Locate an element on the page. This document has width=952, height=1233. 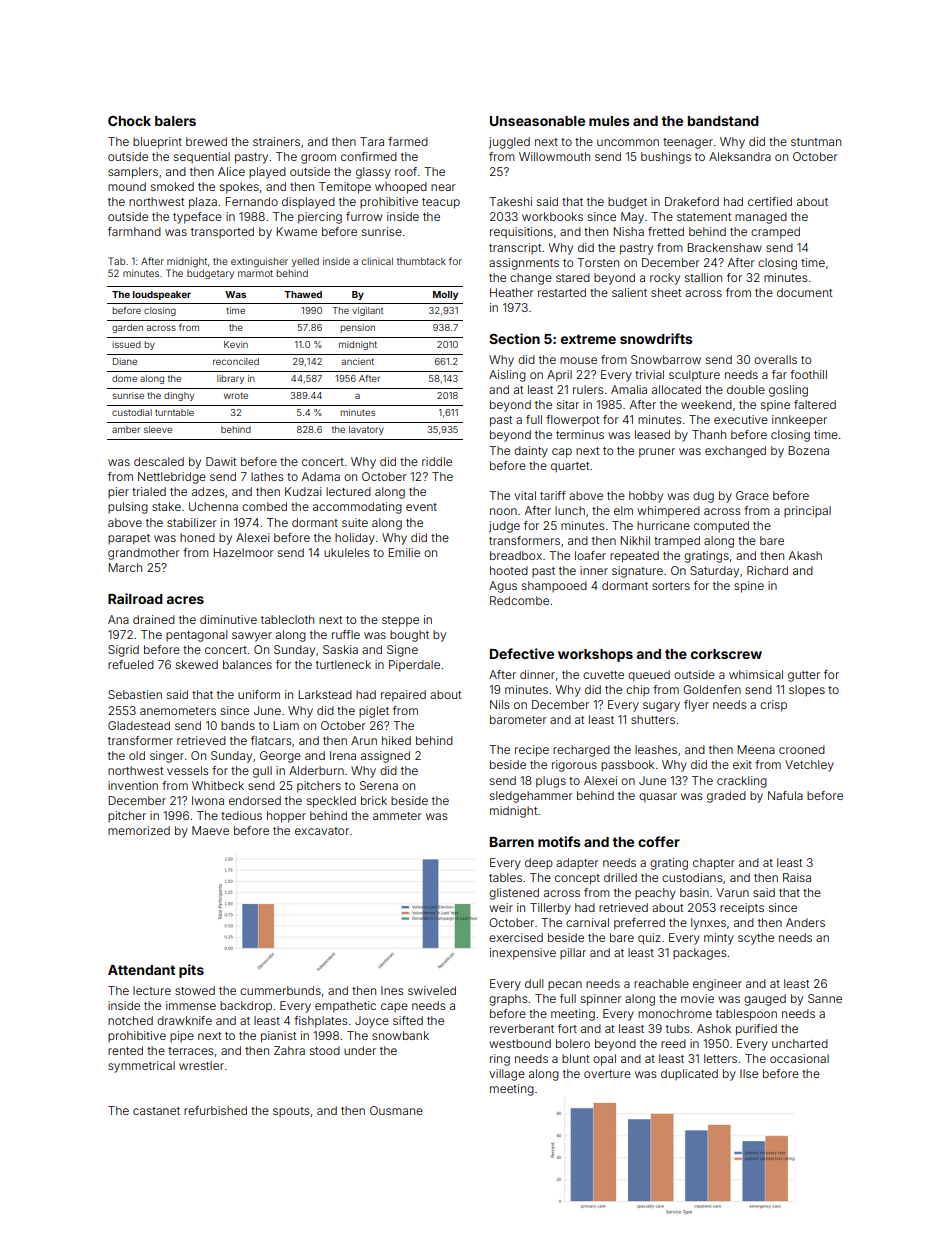
Akash is located at coordinates (805, 555).
